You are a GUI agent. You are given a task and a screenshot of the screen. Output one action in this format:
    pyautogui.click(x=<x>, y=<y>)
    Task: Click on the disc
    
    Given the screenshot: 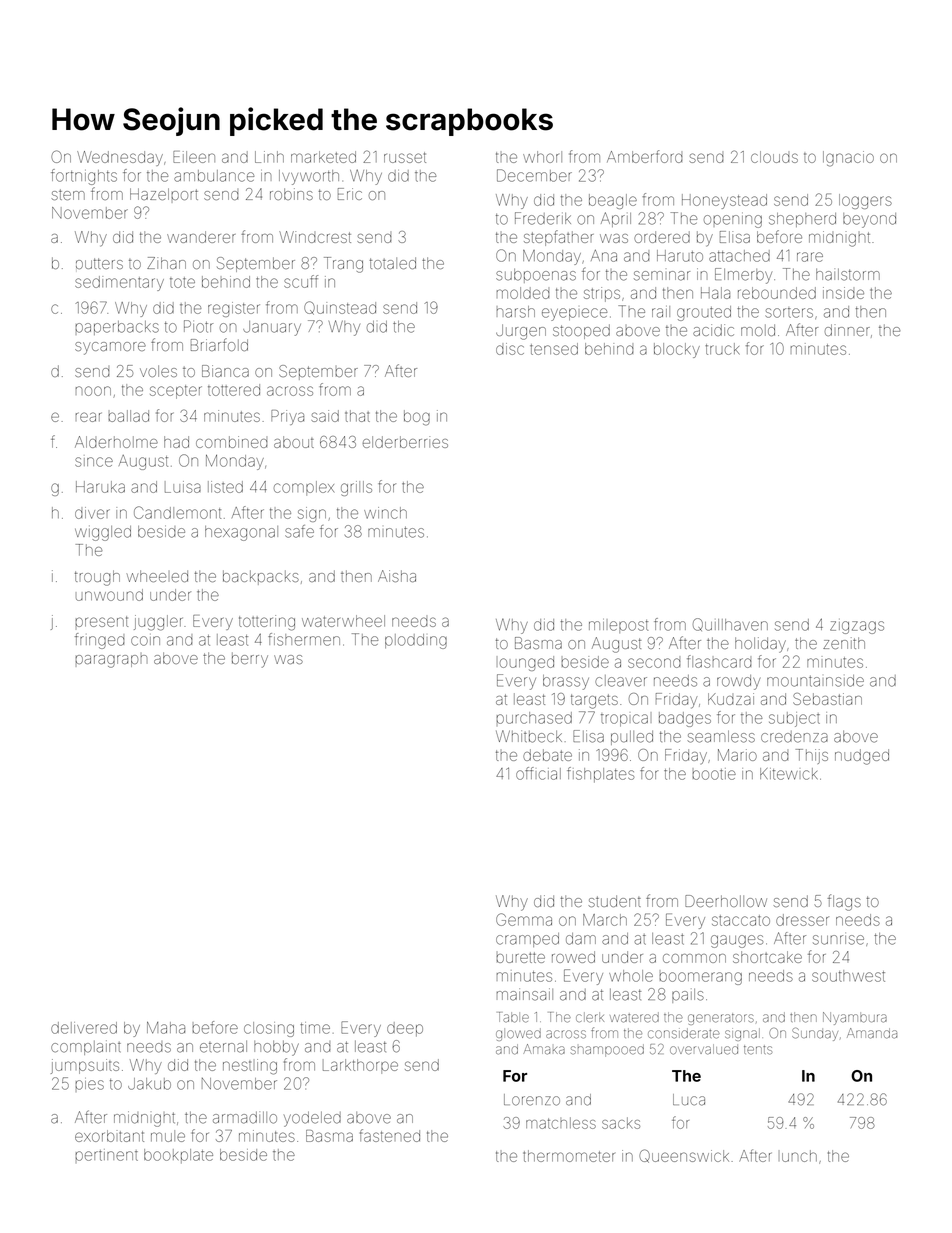 What is the action you would take?
    pyautogui.click(x=510, y=349)
